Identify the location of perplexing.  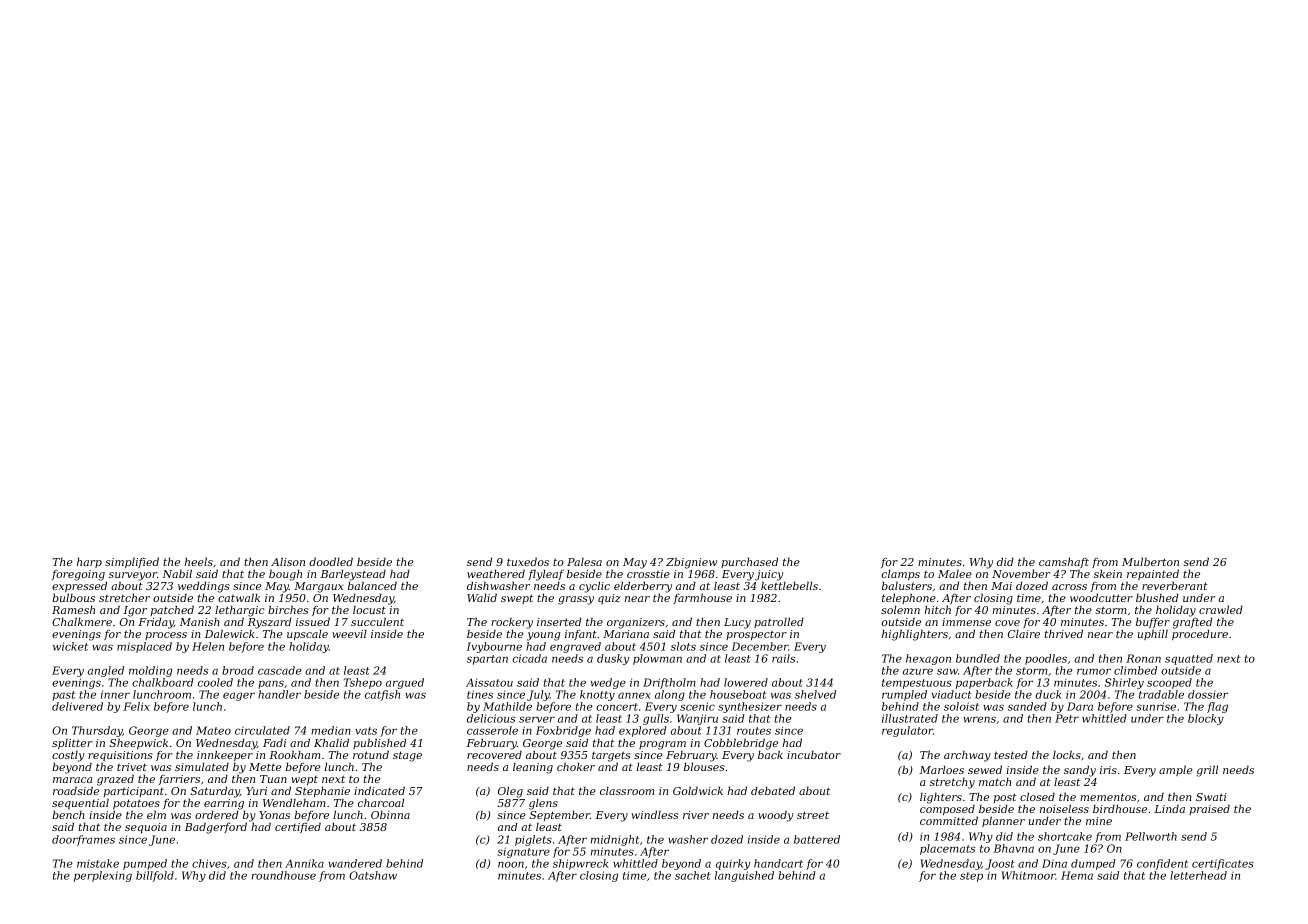
(103, 876).
